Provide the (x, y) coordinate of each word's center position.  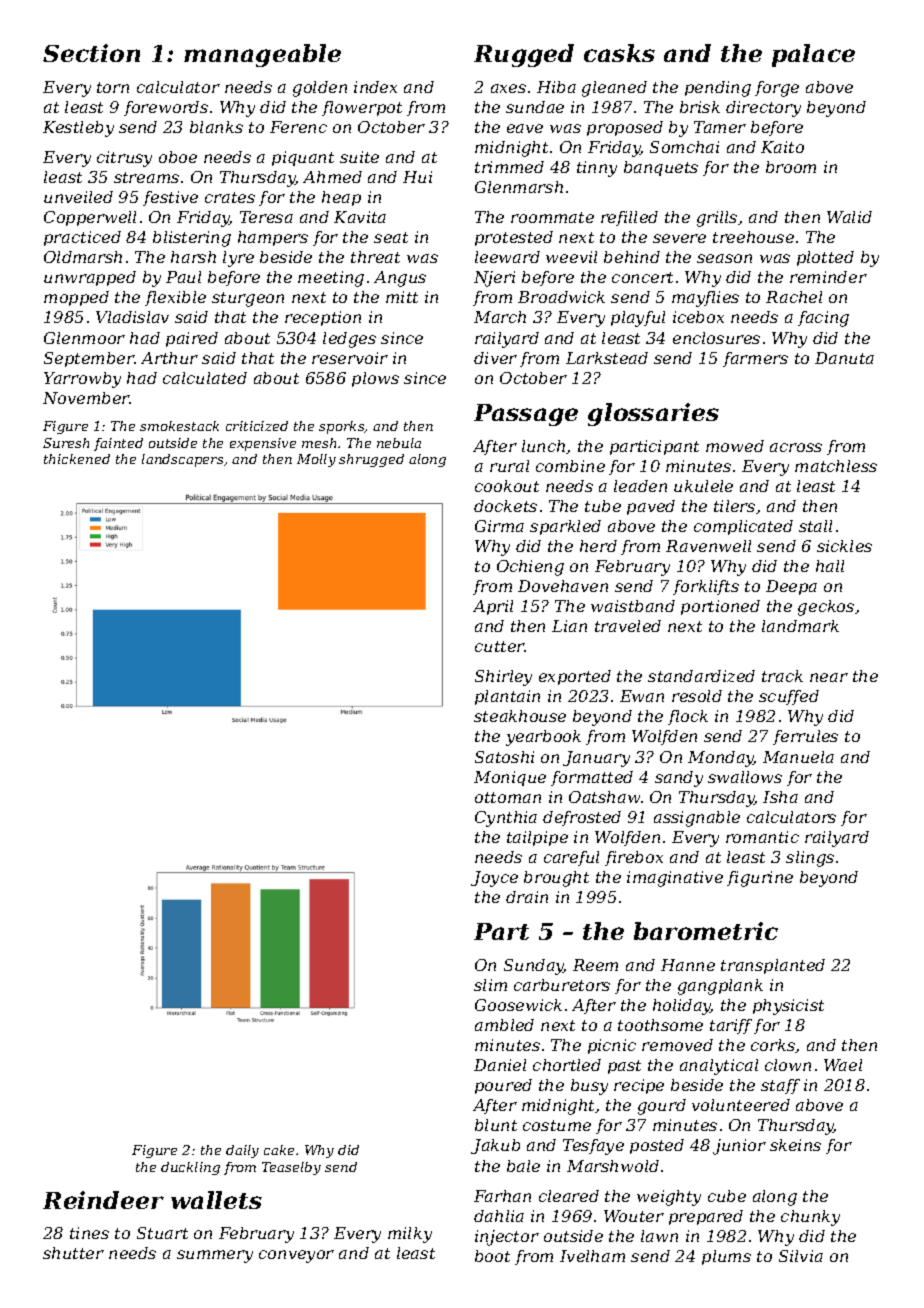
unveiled (78, 197)
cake (279, 1150)
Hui (417, 177)
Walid (849, 217)
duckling (190, 1168)
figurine (760, 879)
